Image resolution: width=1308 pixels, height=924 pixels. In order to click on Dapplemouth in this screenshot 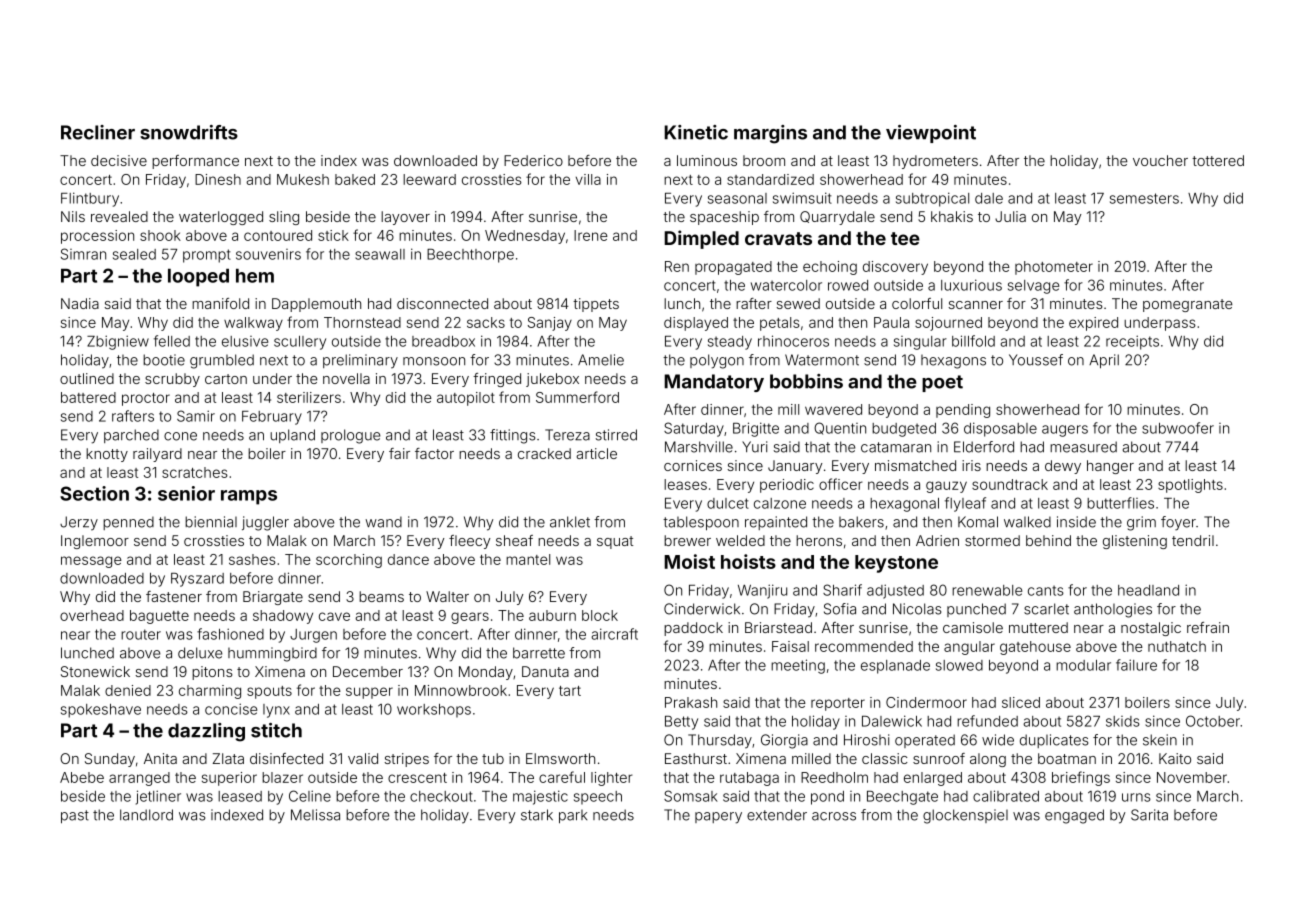, I will do `click(316, 305)`.
